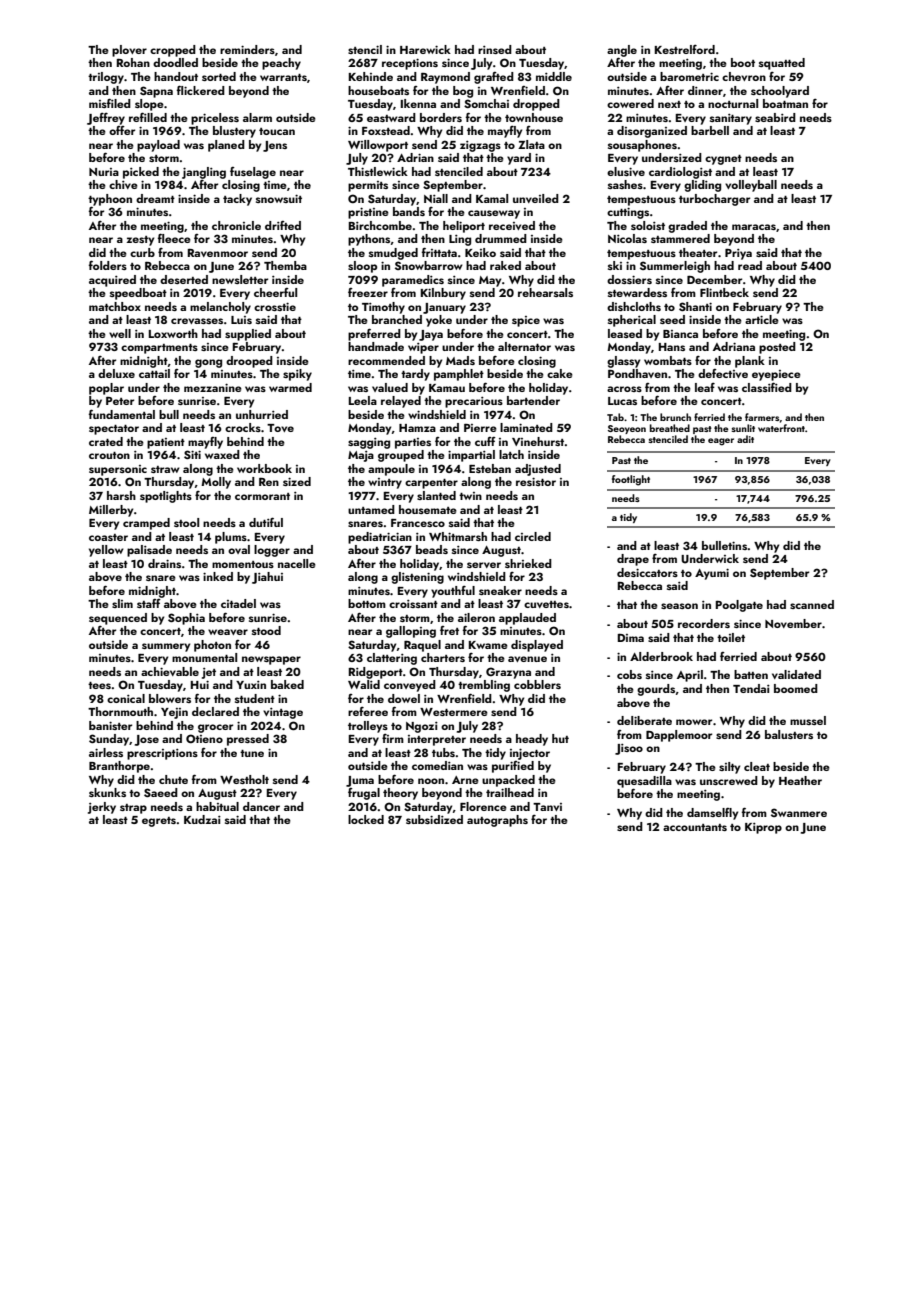 The width and height of the screenshot is (924, 1308). I want to click on cleat, so click(757, 766).
